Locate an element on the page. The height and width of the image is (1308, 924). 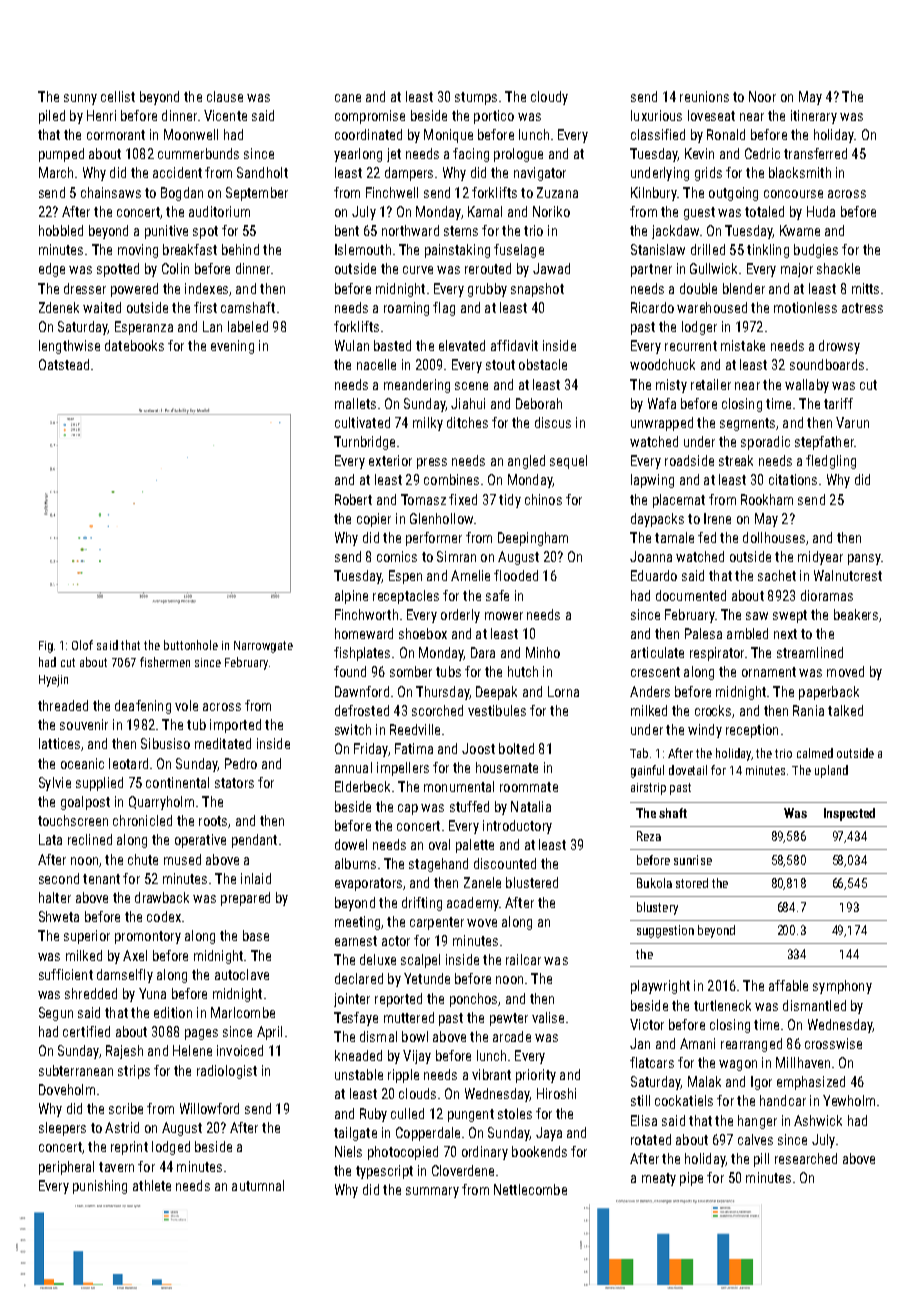
dollhouses is located at coordinates (774, 537).
